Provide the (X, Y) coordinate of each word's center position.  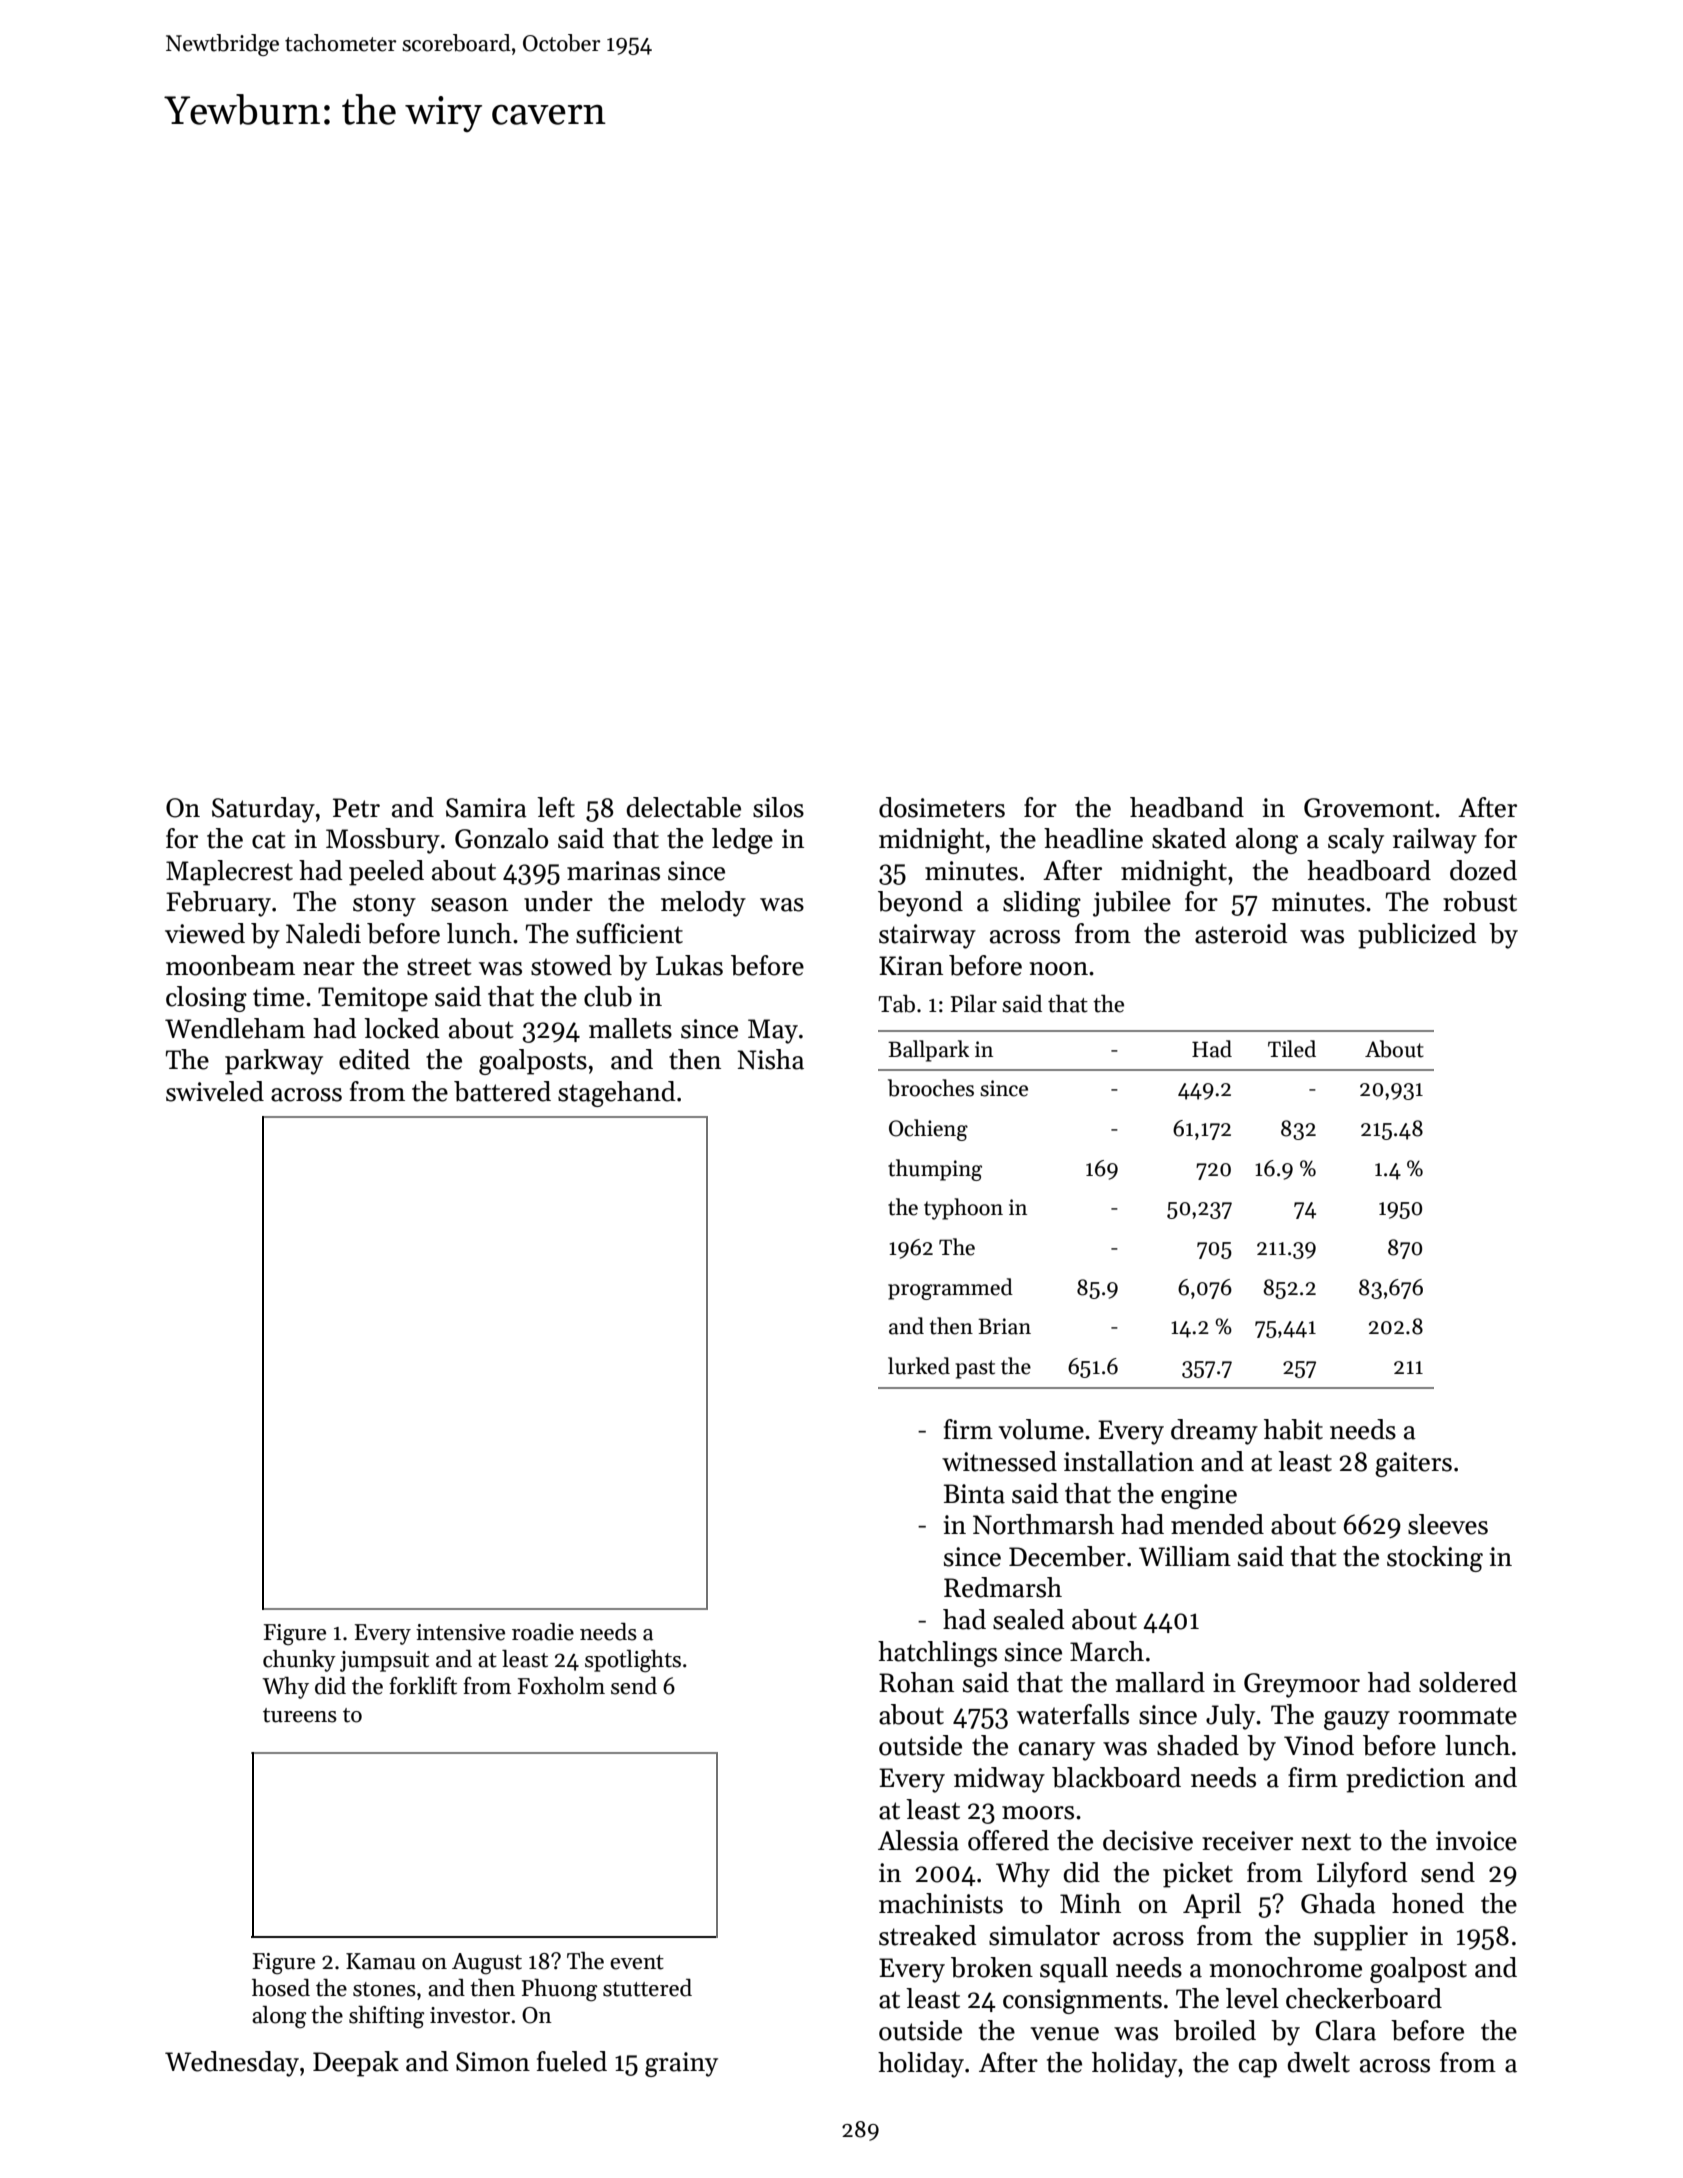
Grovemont (1369, 808)
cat (269, 840)
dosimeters (942, 807)
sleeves (1448, 1524)
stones (384, 1989)
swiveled (215, 1091)
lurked (919, 1366)
